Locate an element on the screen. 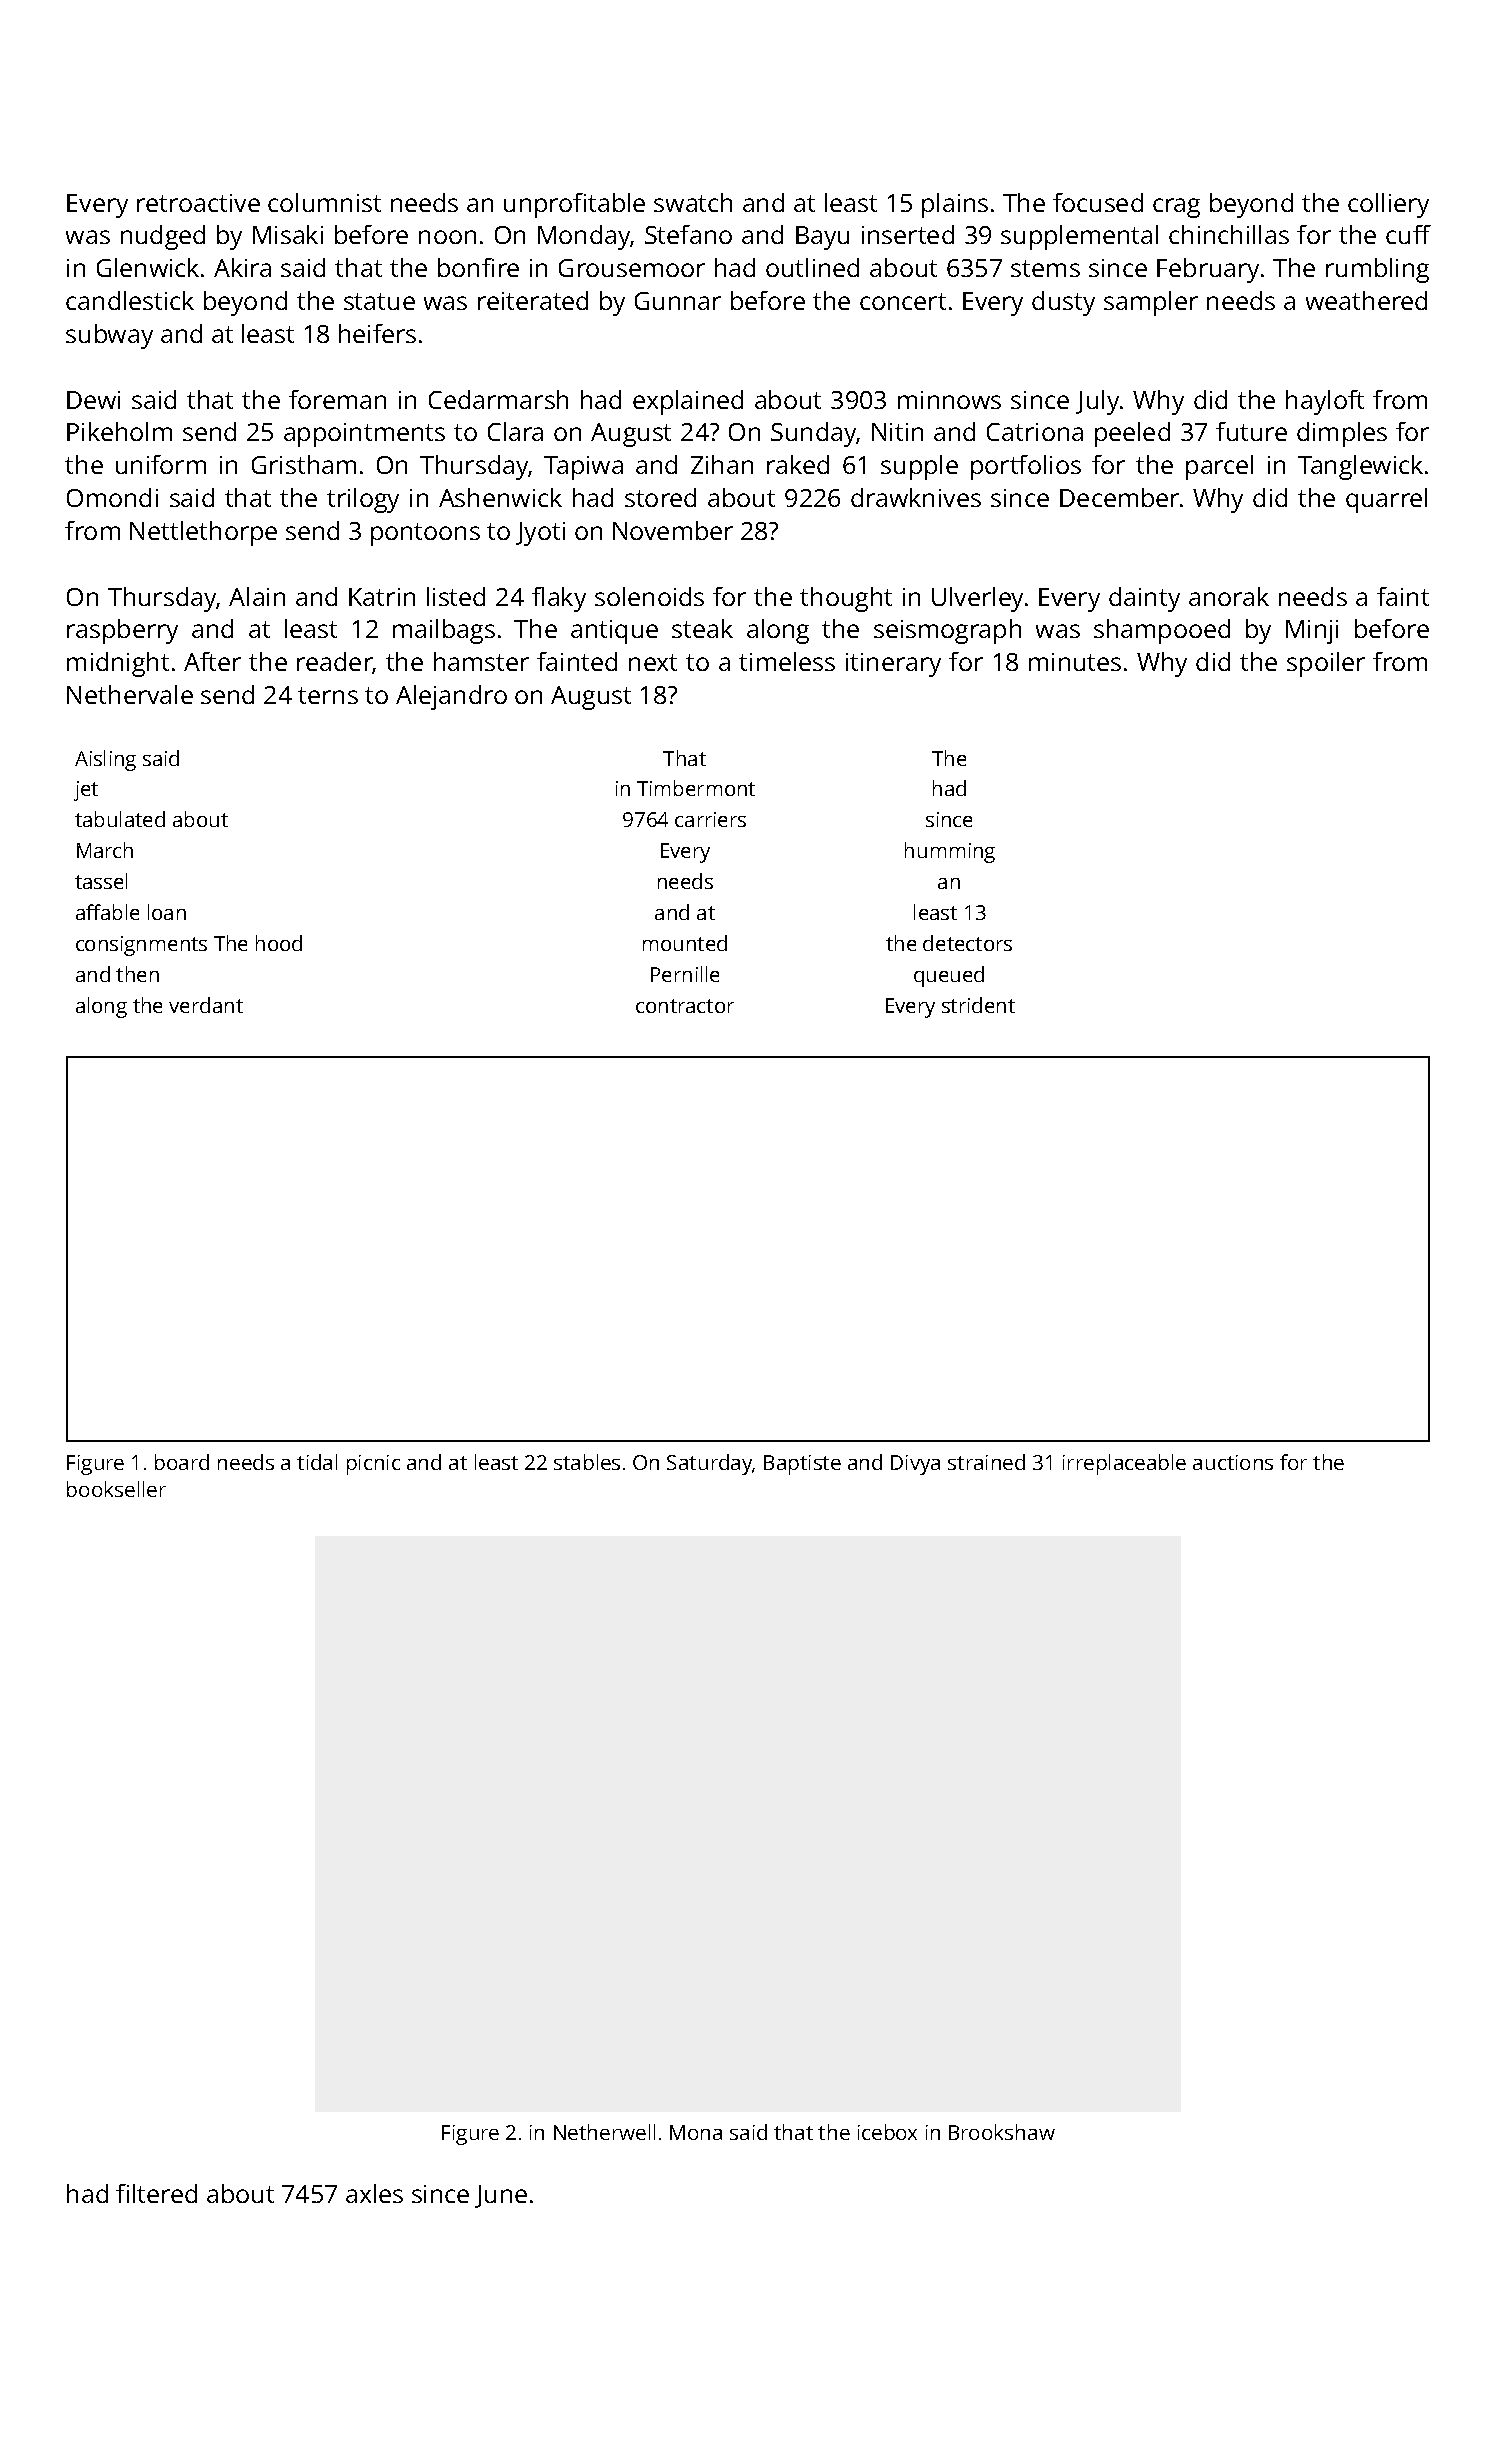 The width and height of the screenshot is (1496, 2464). retroactive is located at coordinates (198, 203).
